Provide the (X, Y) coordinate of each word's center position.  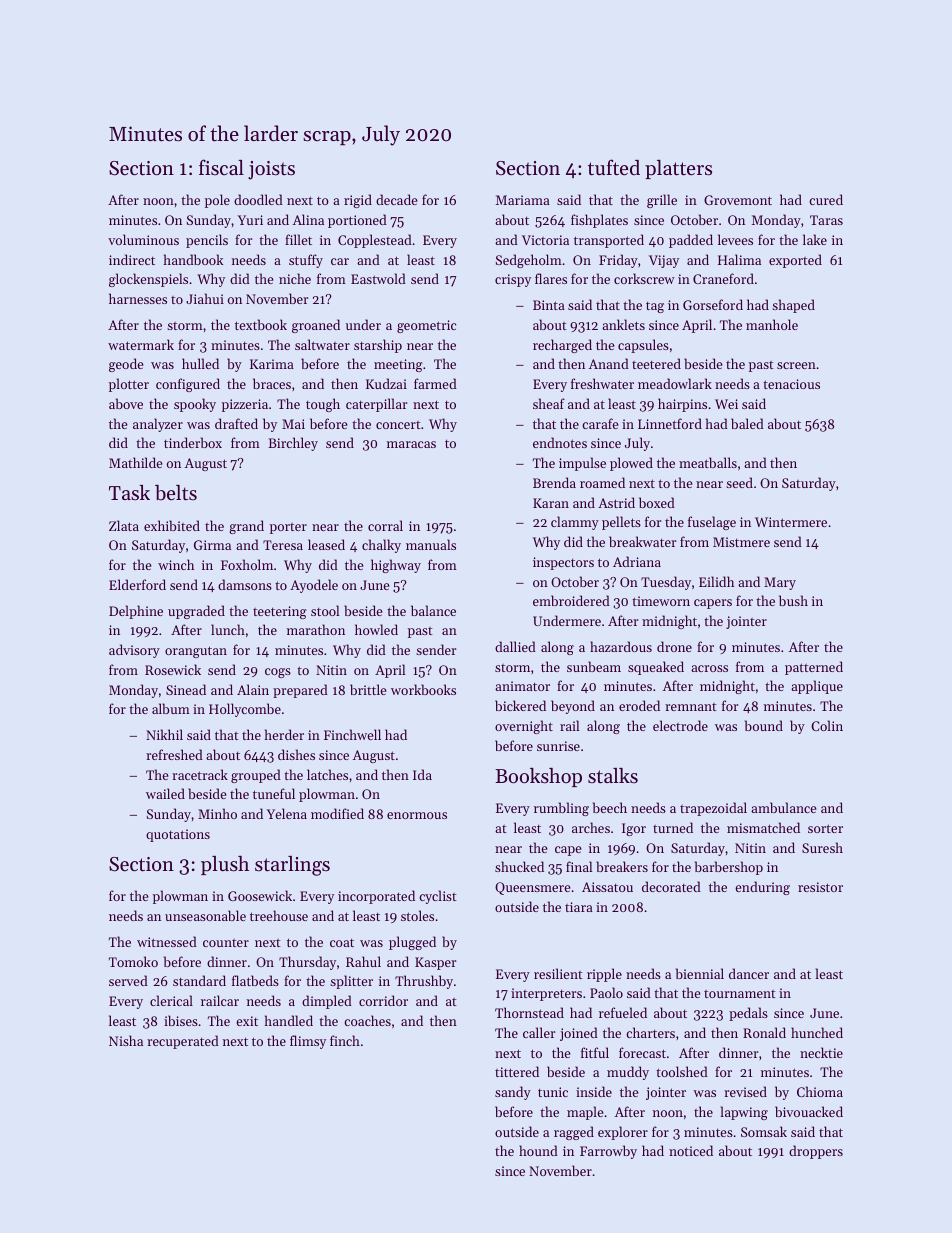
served (128, 980)
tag (655, 307)
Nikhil (164, 734)
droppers (816, 1152)
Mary (780, 583)
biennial (700, 973)
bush (793, 600)
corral (385, 525)
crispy (513, 280)
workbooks (423, 689)
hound (538, 1150)
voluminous (143, 239)
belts (176, 493)
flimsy (308, 1042)
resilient (558, 973)
